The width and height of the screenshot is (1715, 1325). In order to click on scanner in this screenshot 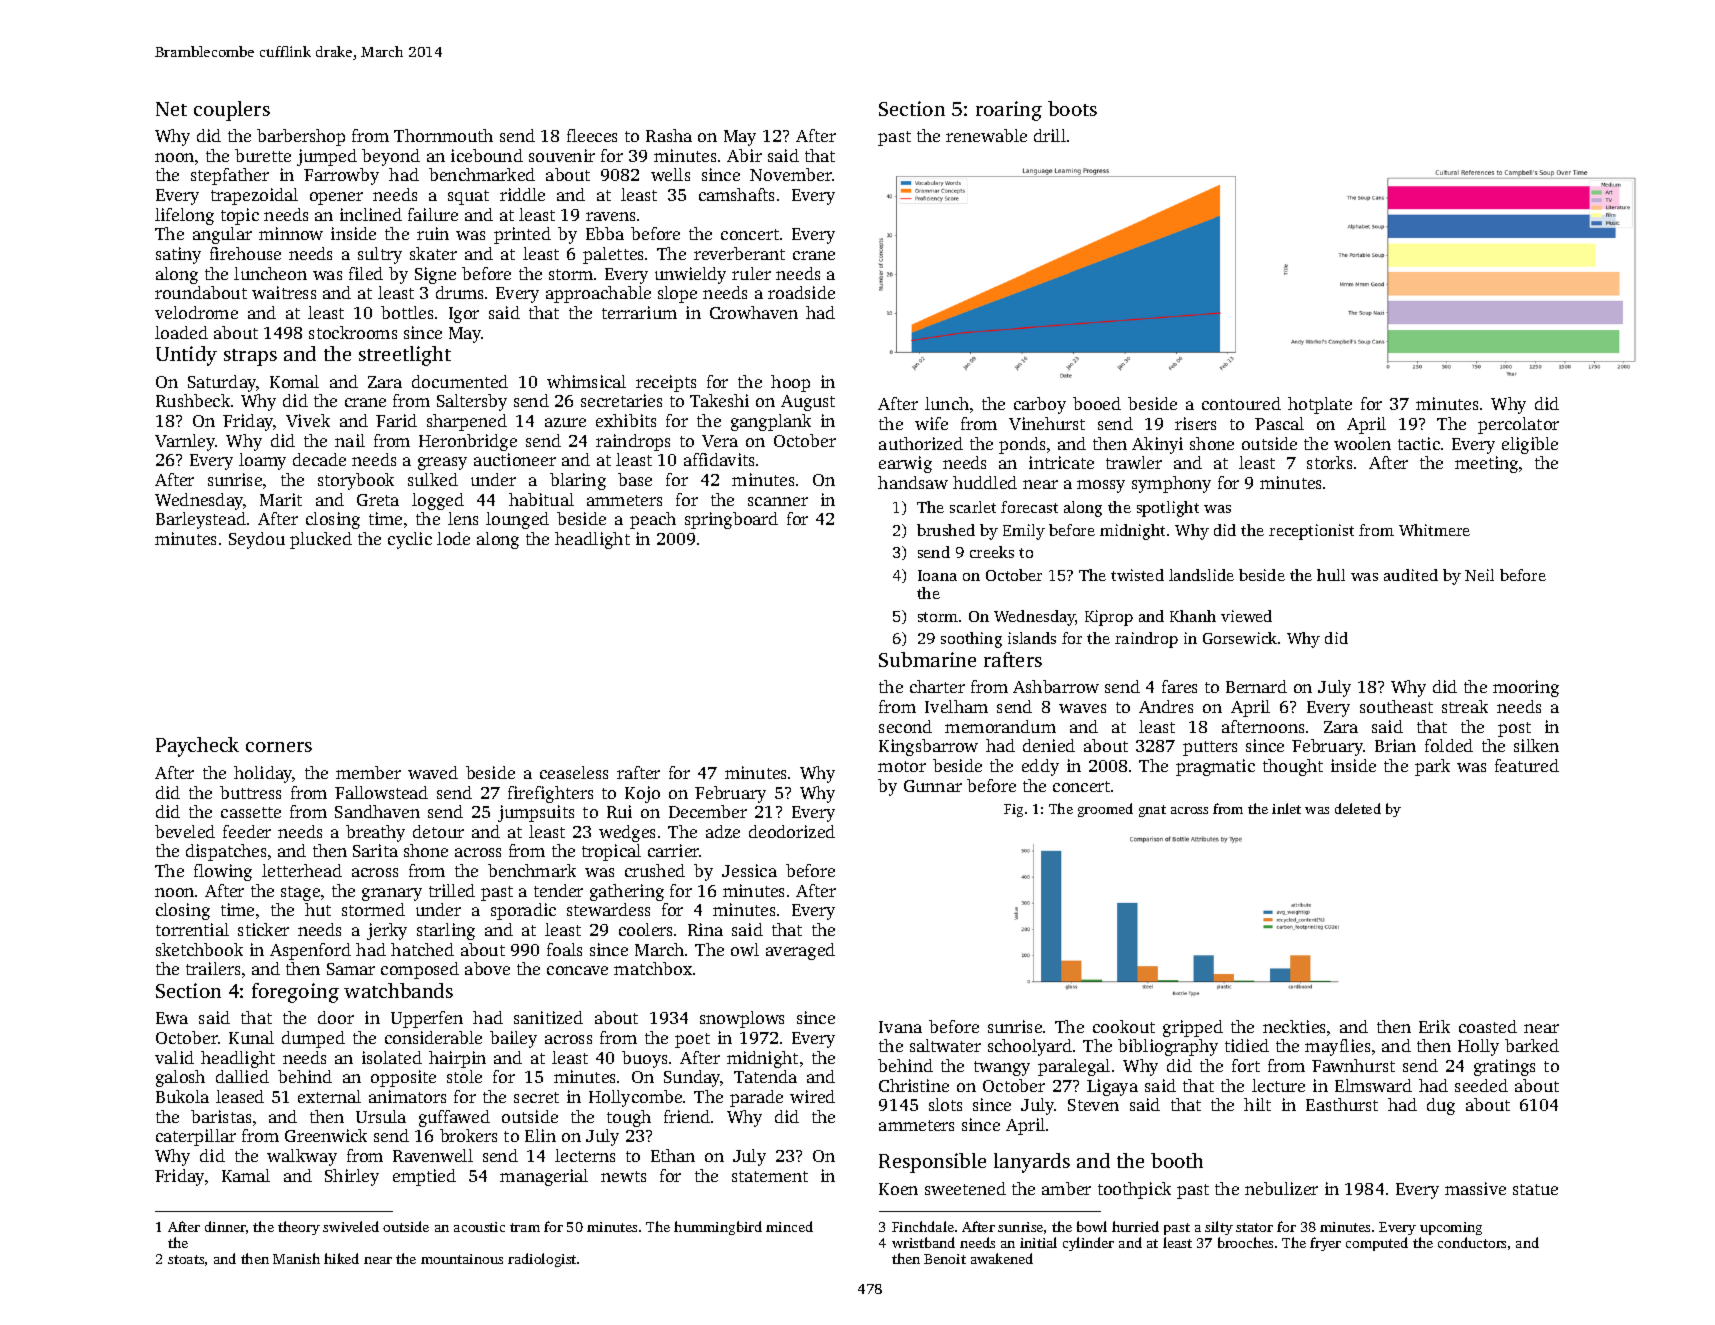, I will do `click(778, 501)`.
